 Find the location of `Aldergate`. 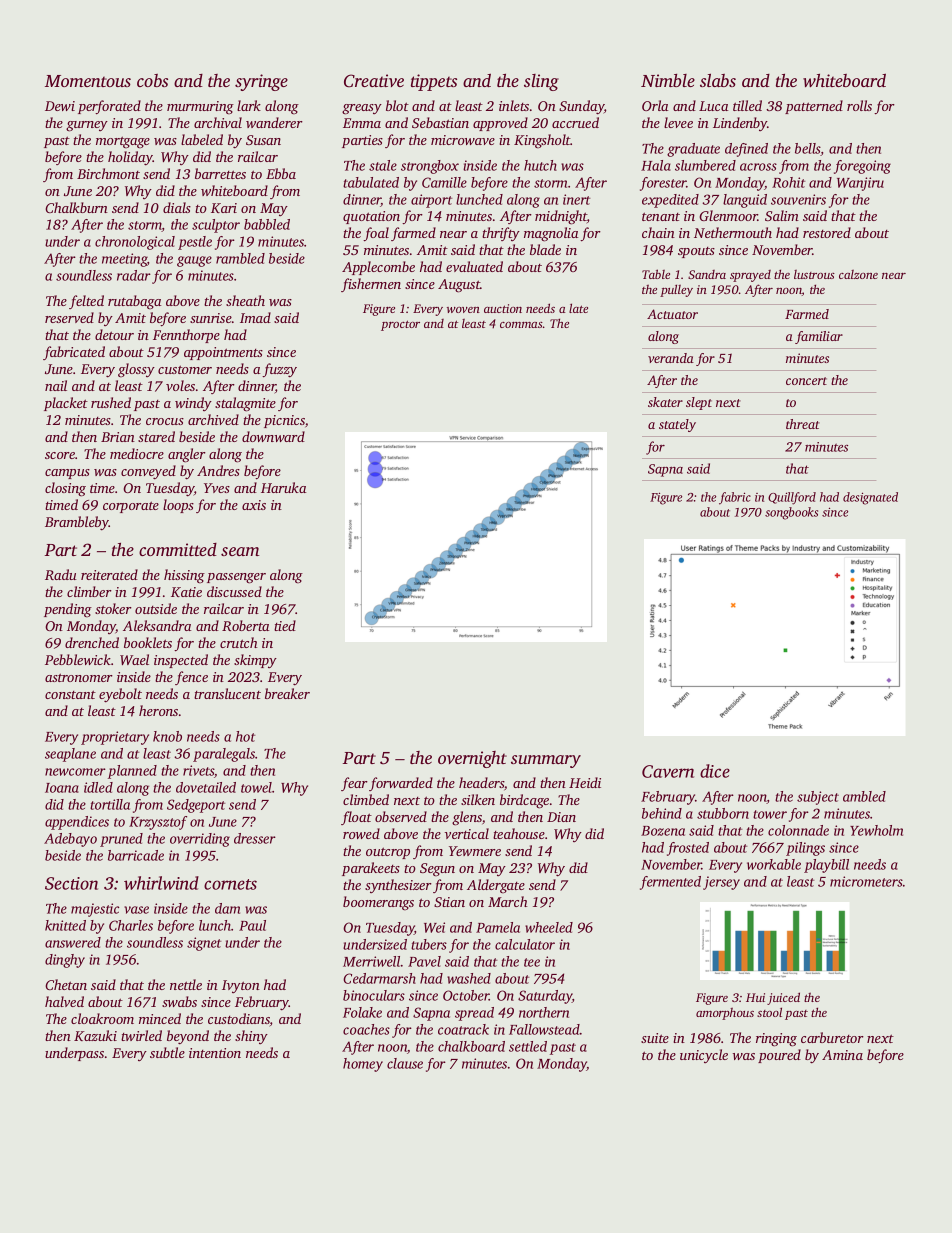

Aldergate is located at coordinates (496, 886).
